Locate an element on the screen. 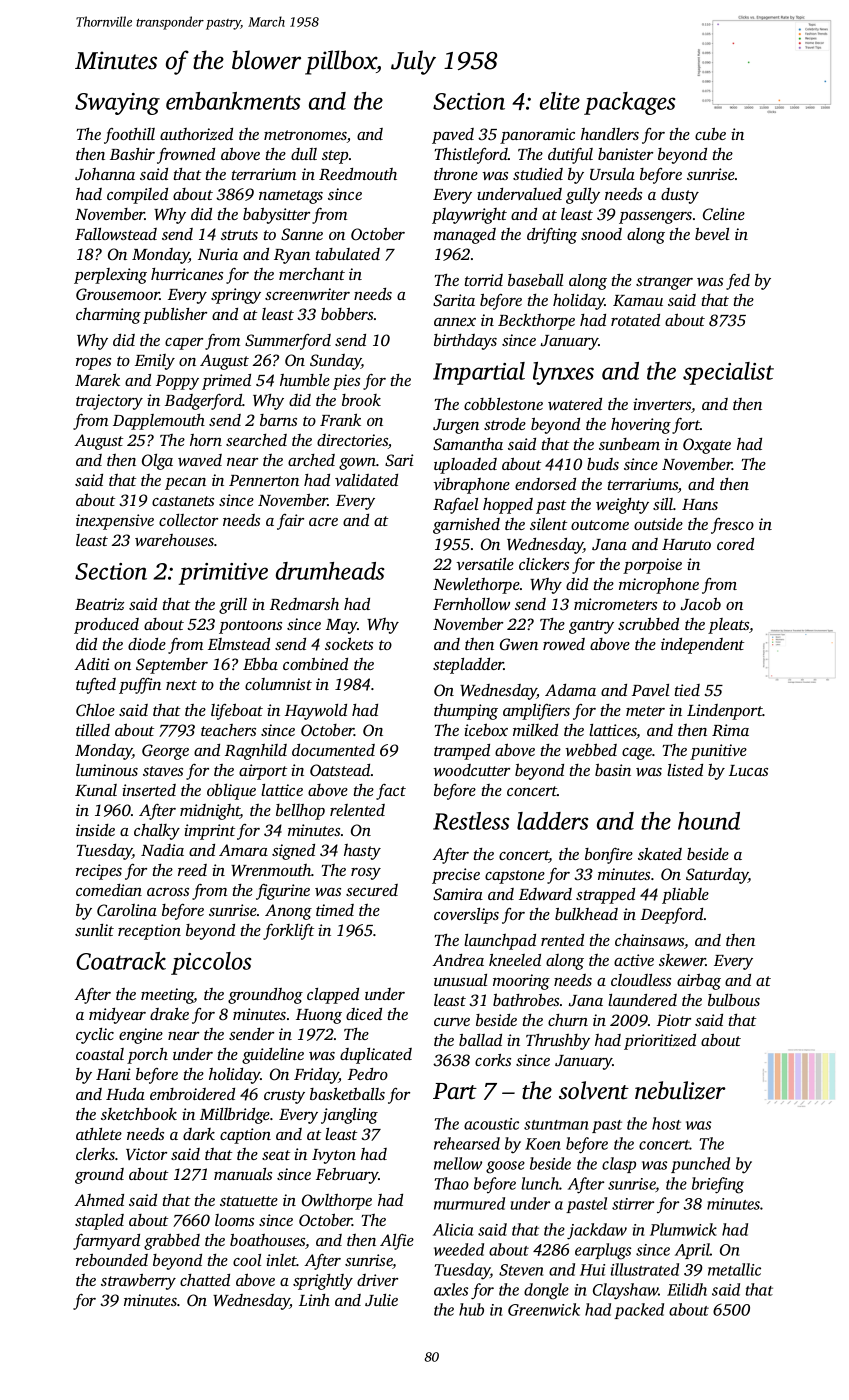 This screenshot has height=1400, width=849. fresco is located at coordinates (732, 526).
